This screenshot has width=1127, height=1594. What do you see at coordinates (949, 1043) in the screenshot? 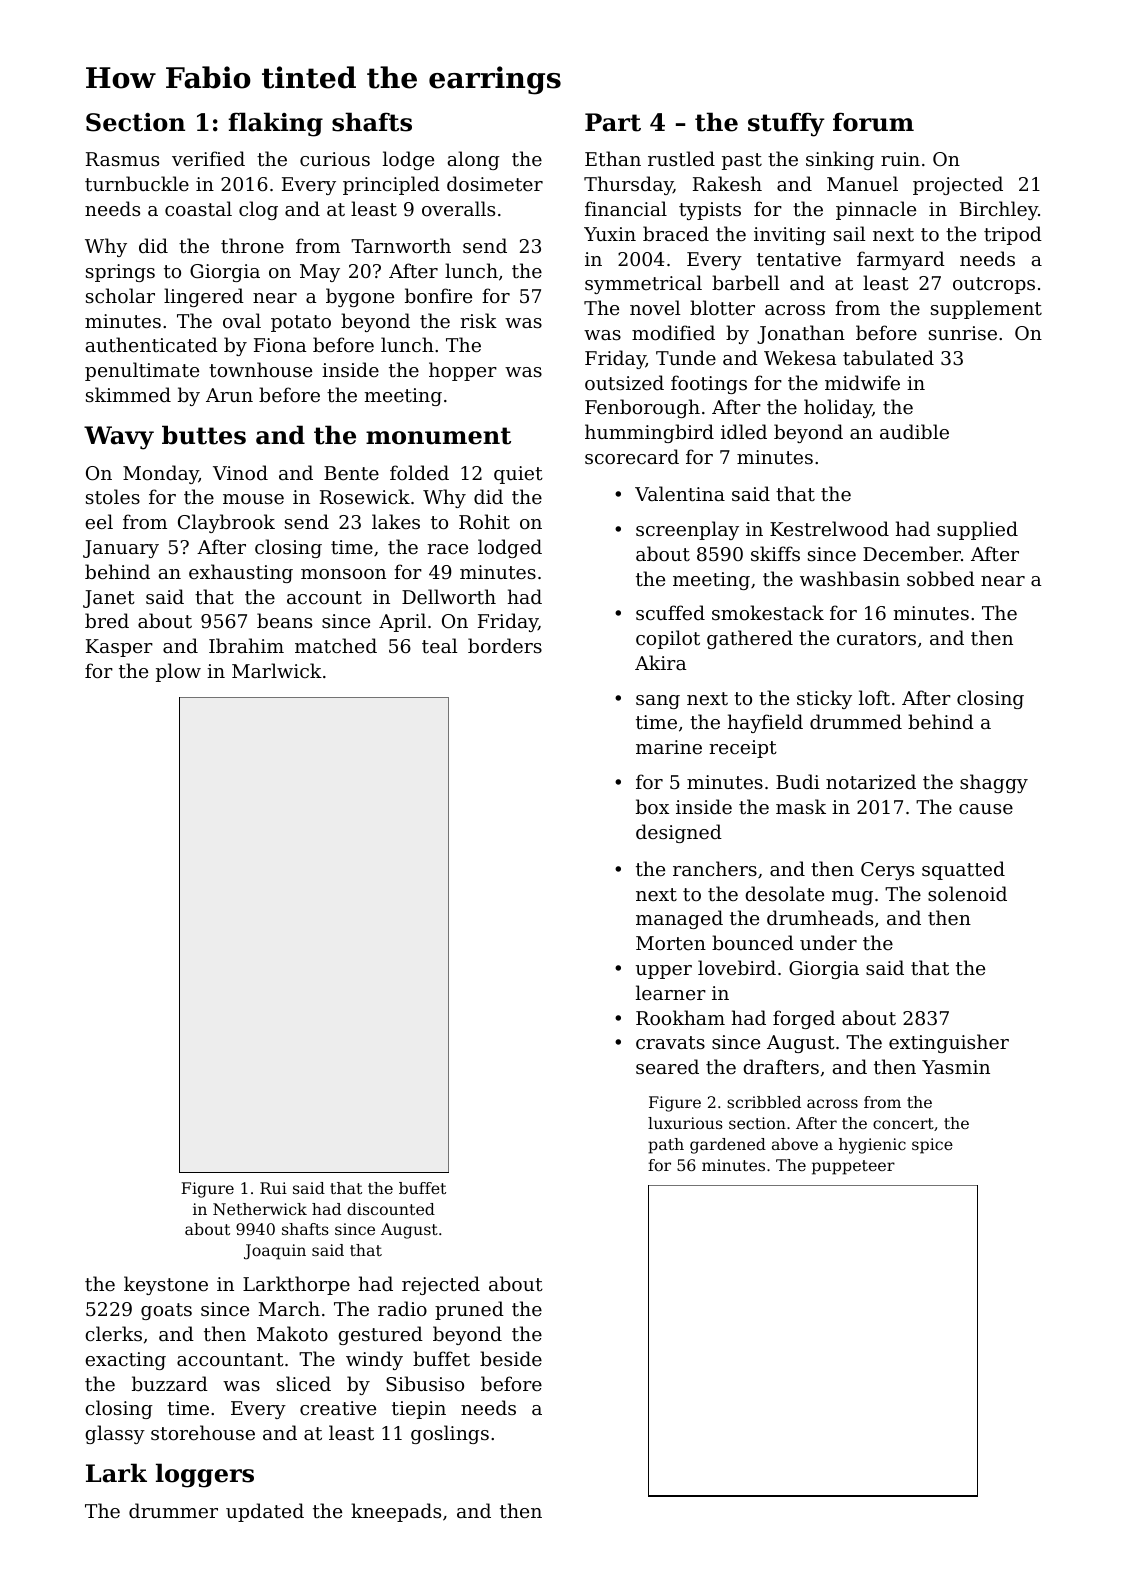
I see `extinguisher` at bounding box center [949, 1043].
